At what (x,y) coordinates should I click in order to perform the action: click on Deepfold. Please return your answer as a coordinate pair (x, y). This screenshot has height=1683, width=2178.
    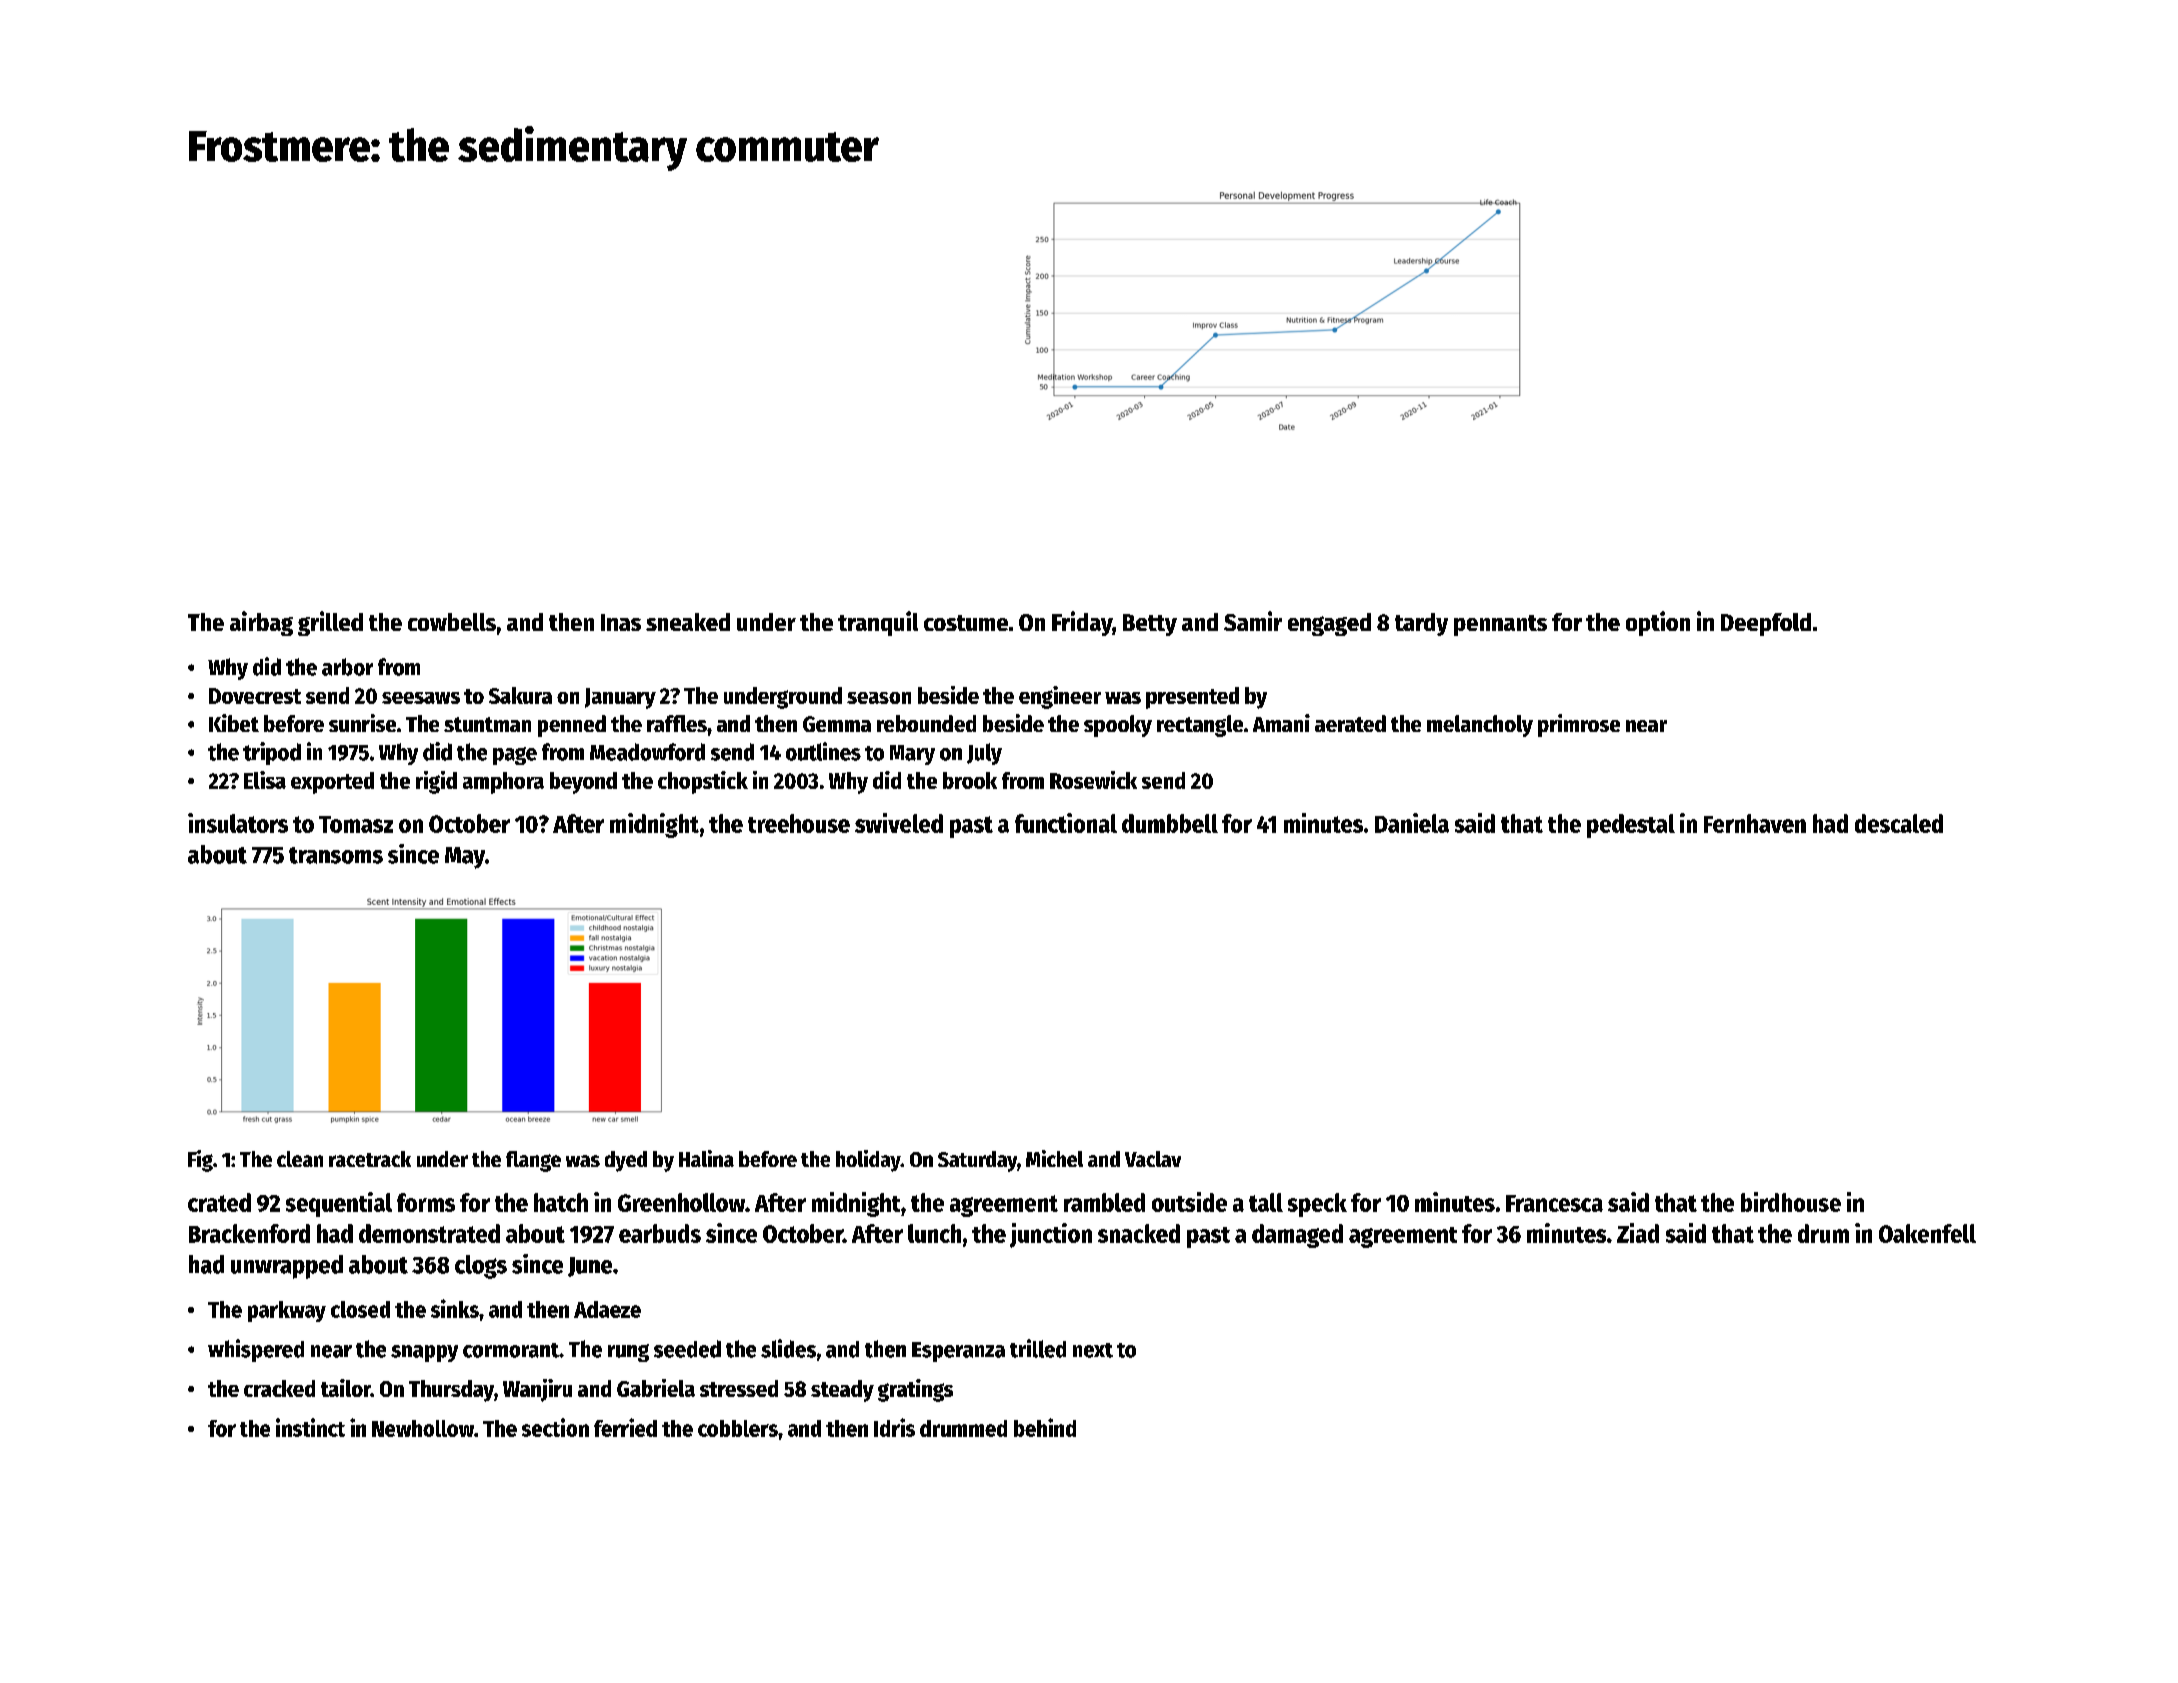
    Looking at the image, I should click on (1766, 624).
